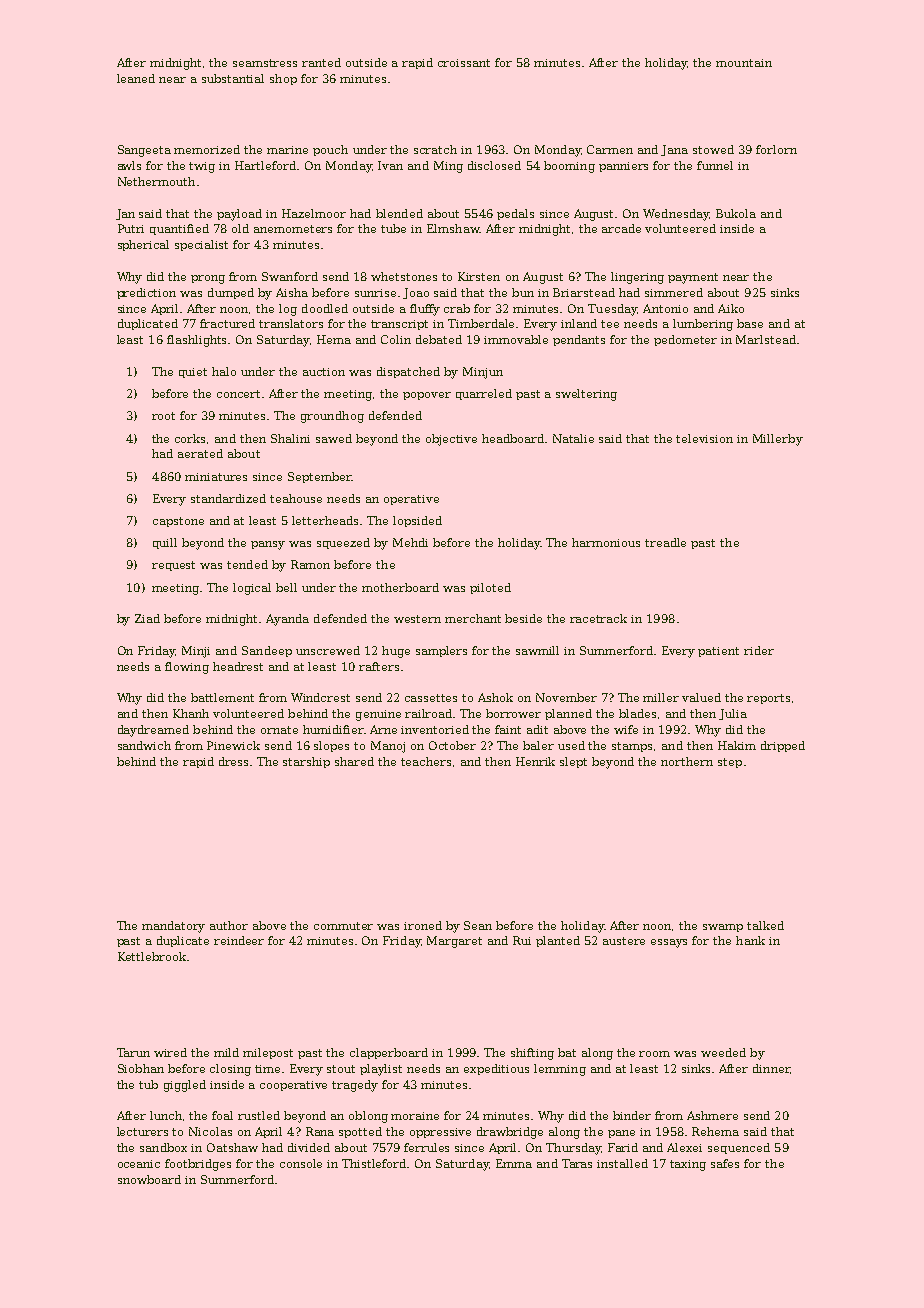 The image size is (924, 1308). Describe the element at coordinates (765, 925) in the screenshot. I see `talked` at that location.
